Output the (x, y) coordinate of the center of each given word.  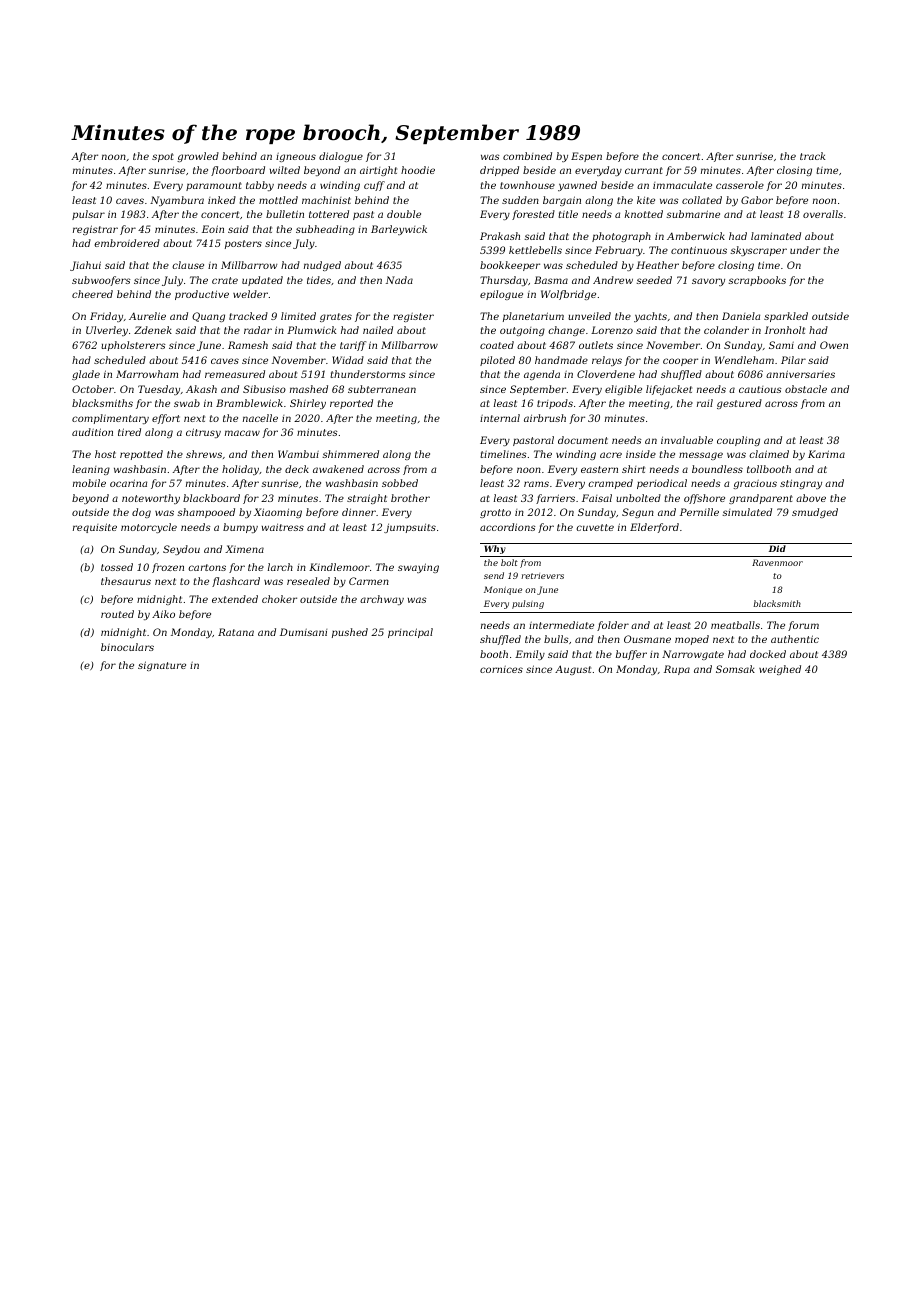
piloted (497, 361)
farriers (555, 499)
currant (644, 170)
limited (298, 316)
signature (162, 666)
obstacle (806, 389)
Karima (826, 454)
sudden (520, 200)
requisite (95, 528)
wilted (285, 170)
